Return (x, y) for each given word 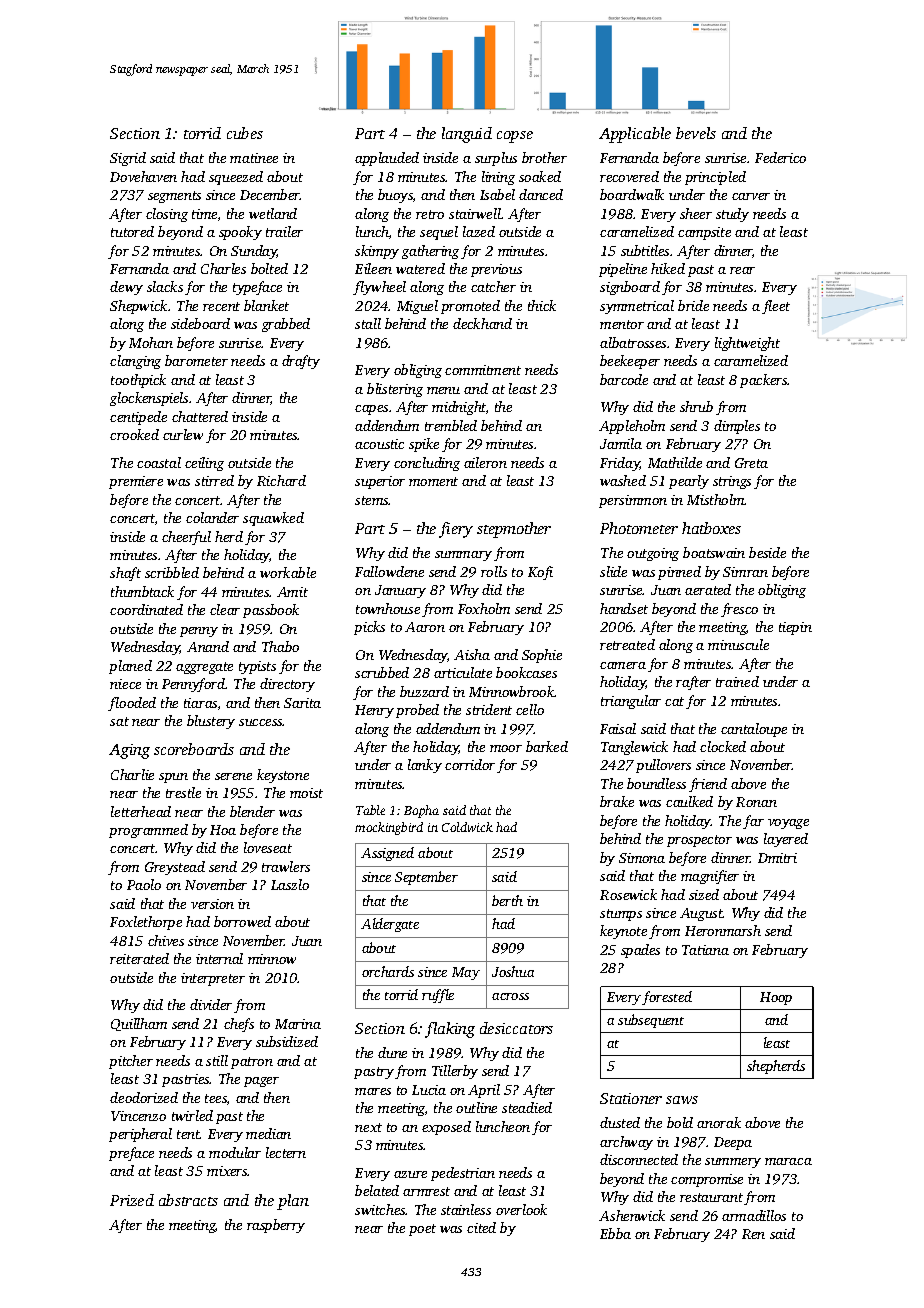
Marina (298, 1024)
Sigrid (128, 159)
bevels (696, 133)
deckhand (482, 323)
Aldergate (390, 925)
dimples (737, 427)
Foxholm (484, 608)
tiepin (795, 628)
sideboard (200, 323)
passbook (271, 611)
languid (467, 135)
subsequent (651, 1021)
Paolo (144, 884)
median (268, 1133)
